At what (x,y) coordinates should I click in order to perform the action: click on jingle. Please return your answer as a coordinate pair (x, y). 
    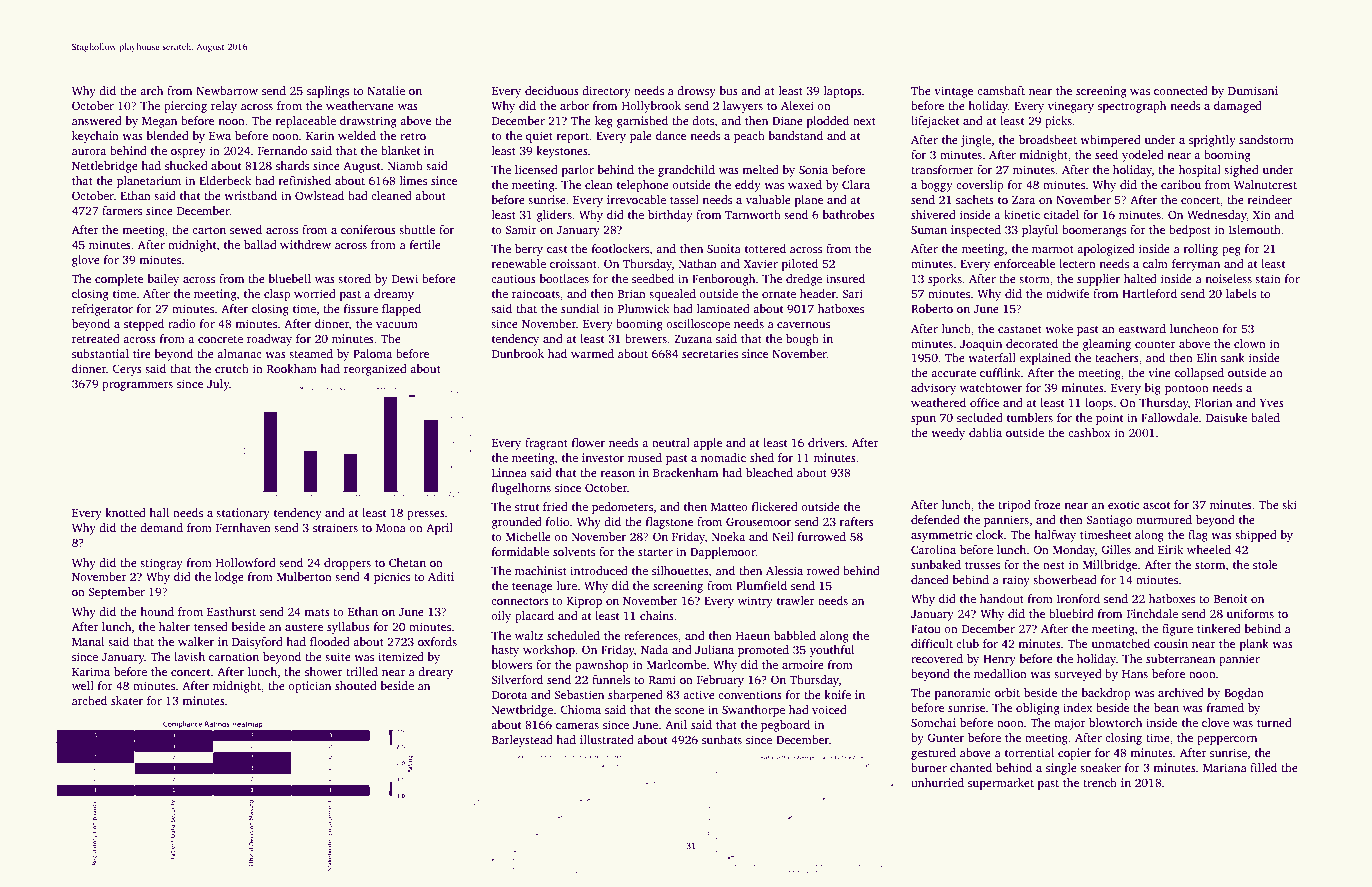
    Looking at the image, I should click on (976, 141).
